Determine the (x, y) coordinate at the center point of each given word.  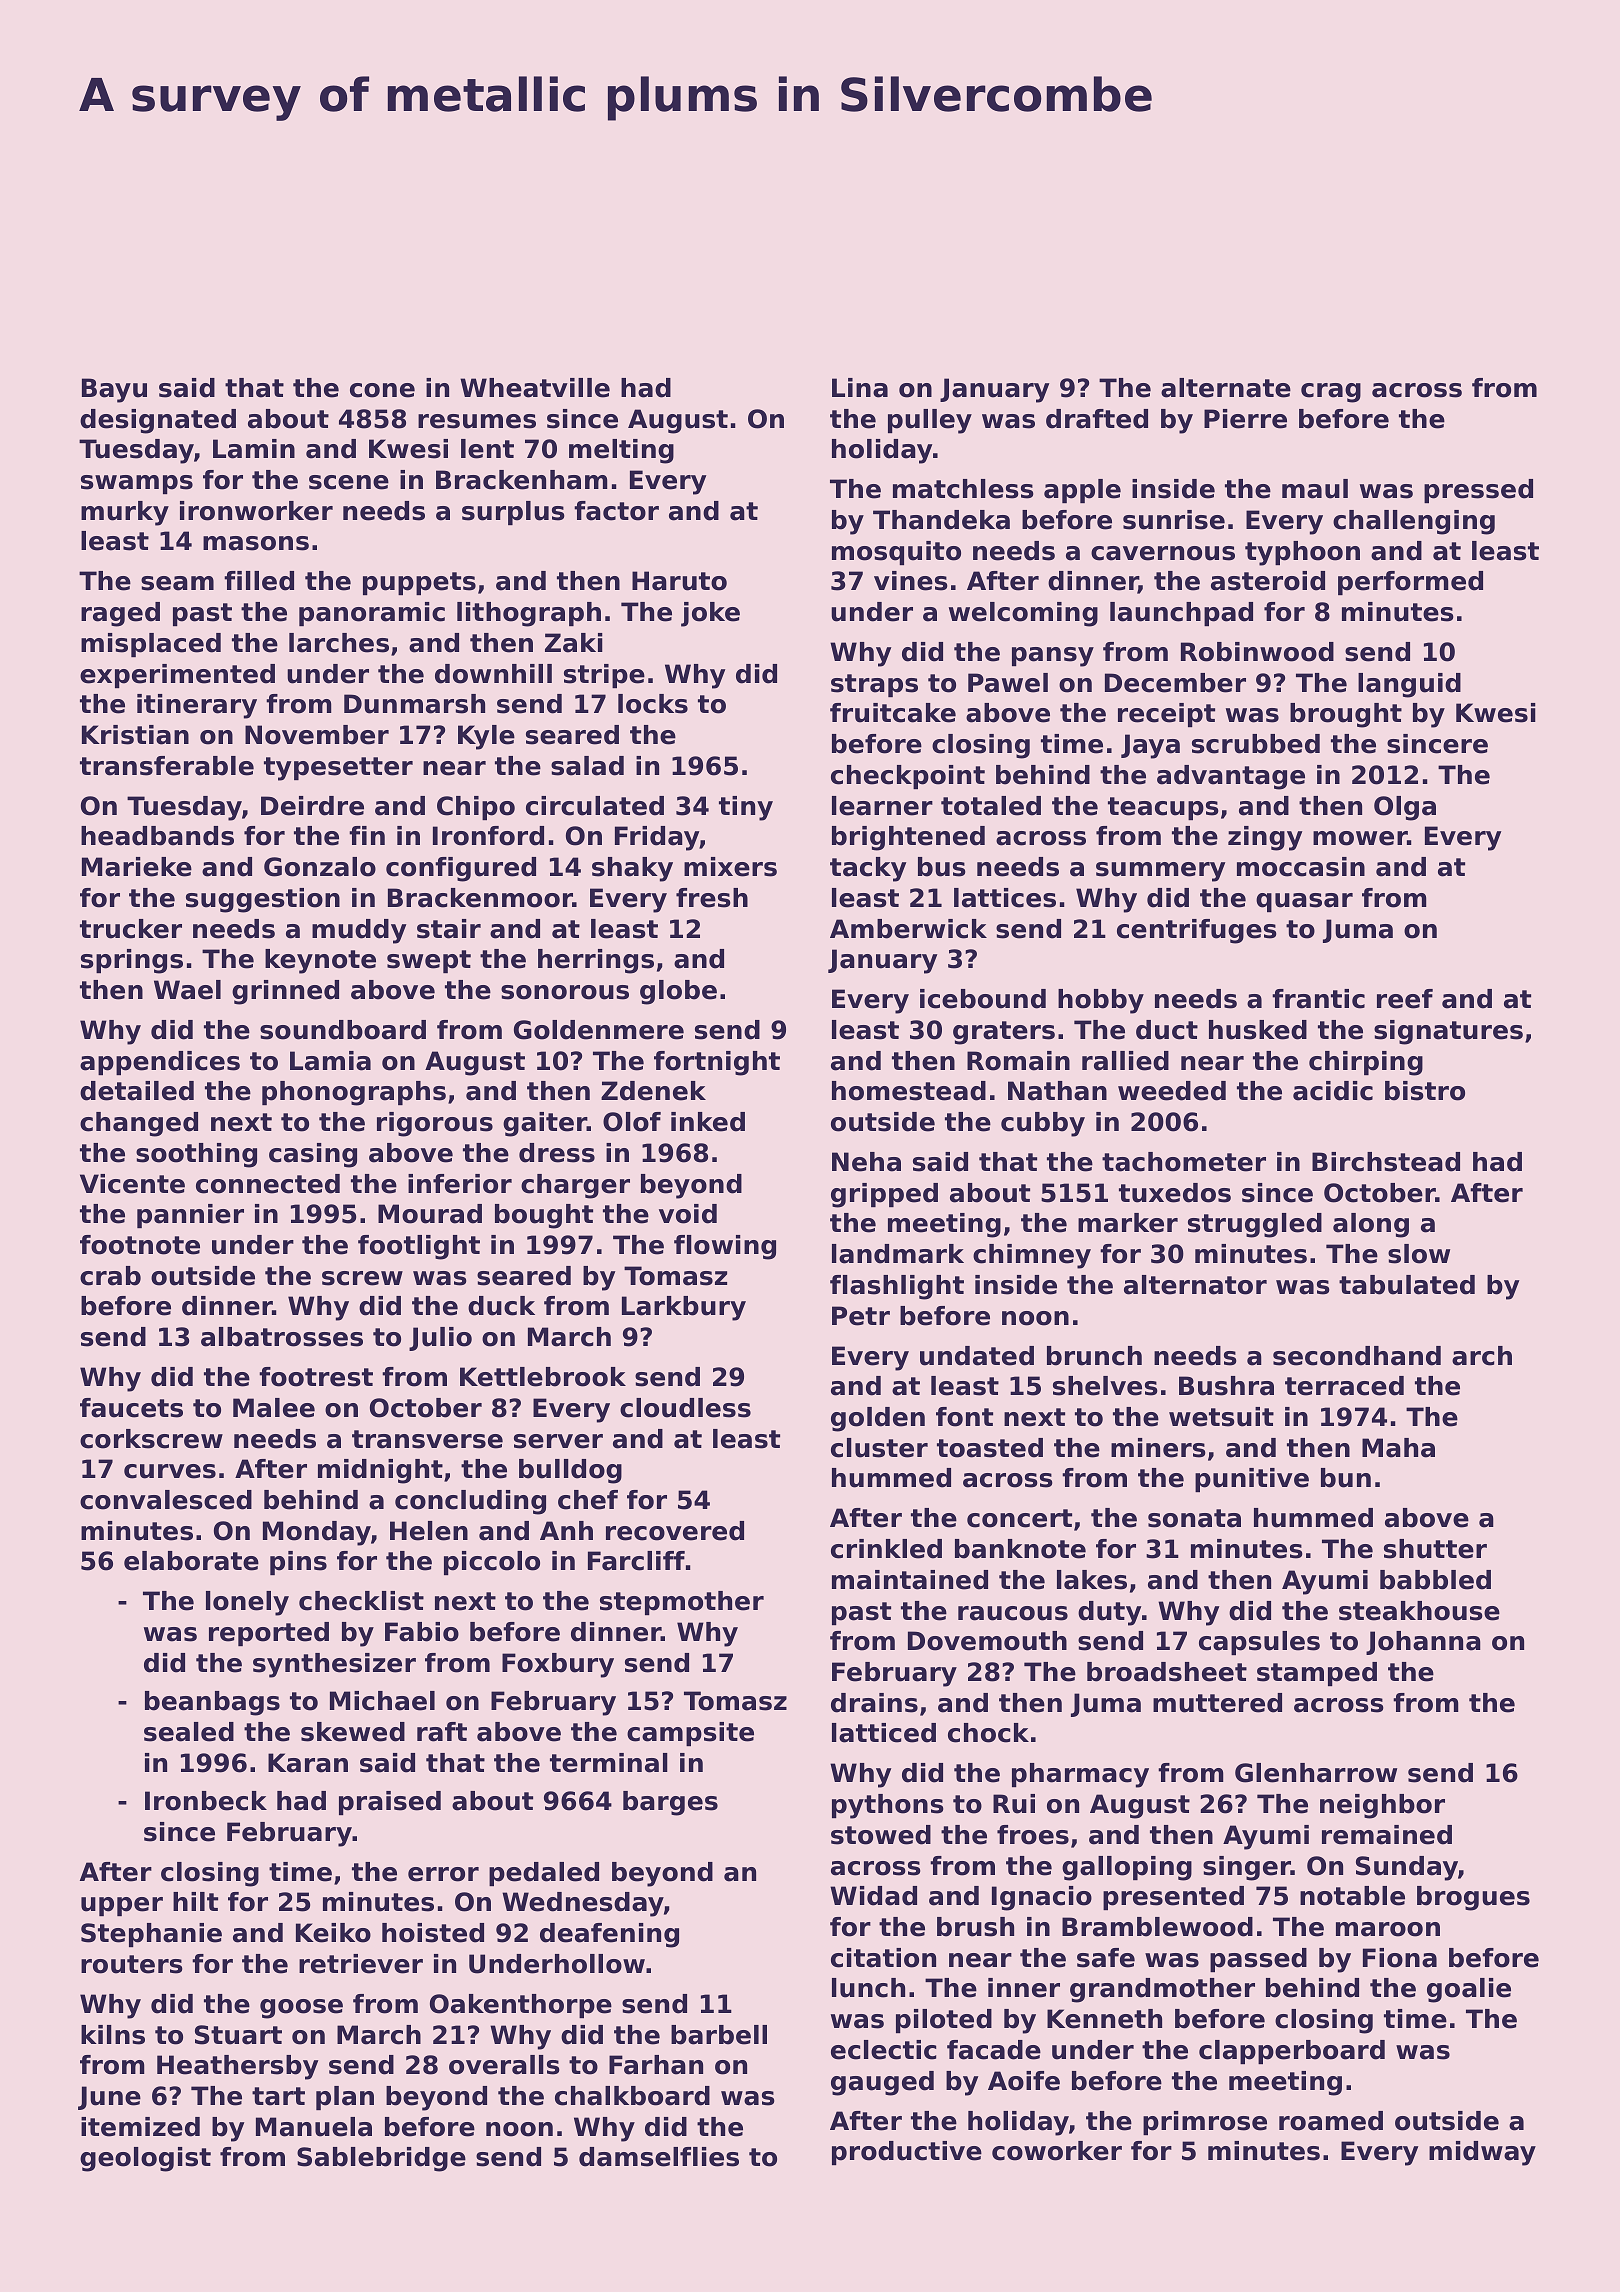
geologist (145, 2159)
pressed (1478, 491)
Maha (1398, 1448)
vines (911, 581)
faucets (131, 1408)
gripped (884, 1195)
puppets (419, 583)
